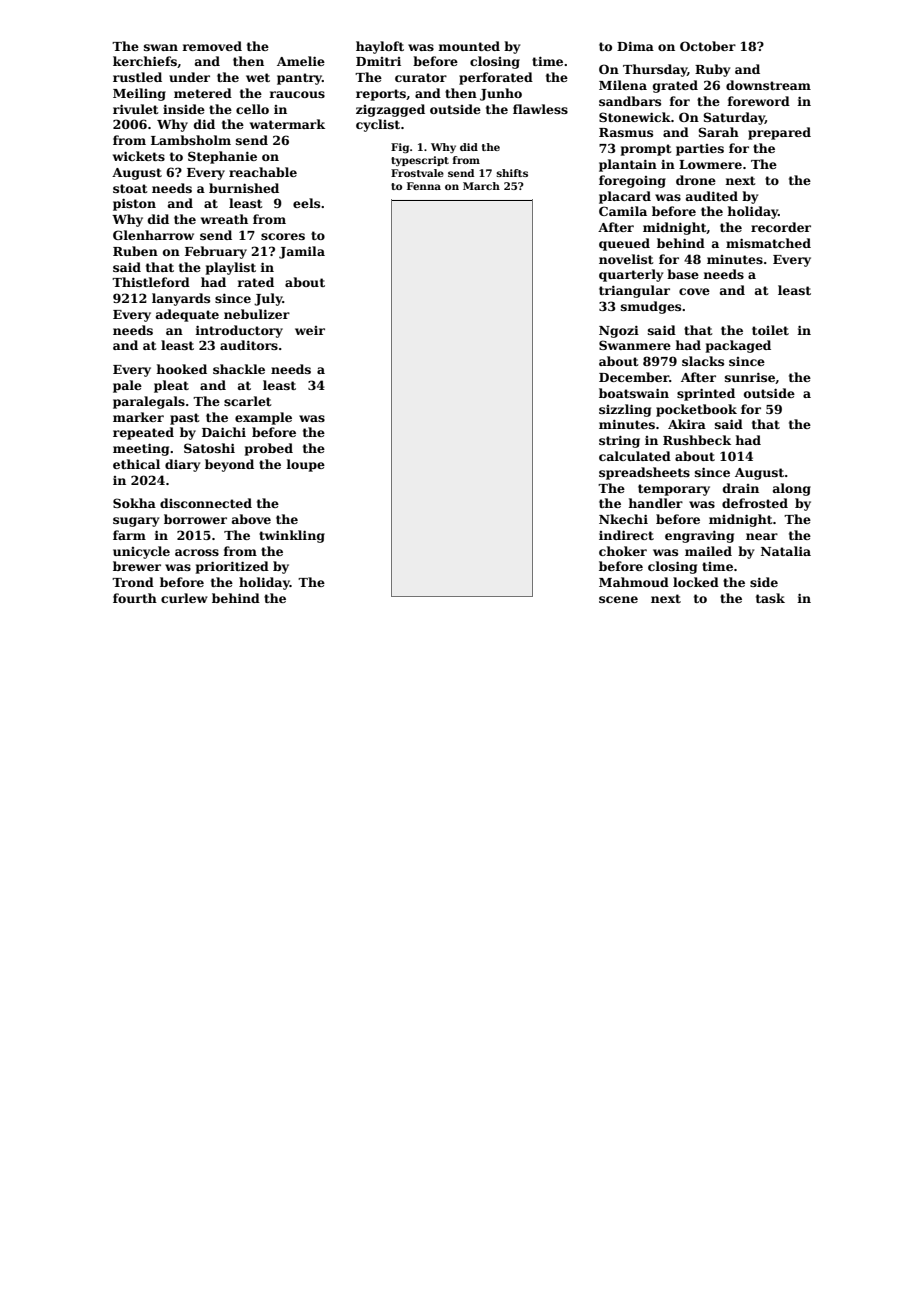 This image has width=924, height=1308. Describe the element at coordinates (197, 552) in the image. I see `across` at that location.
